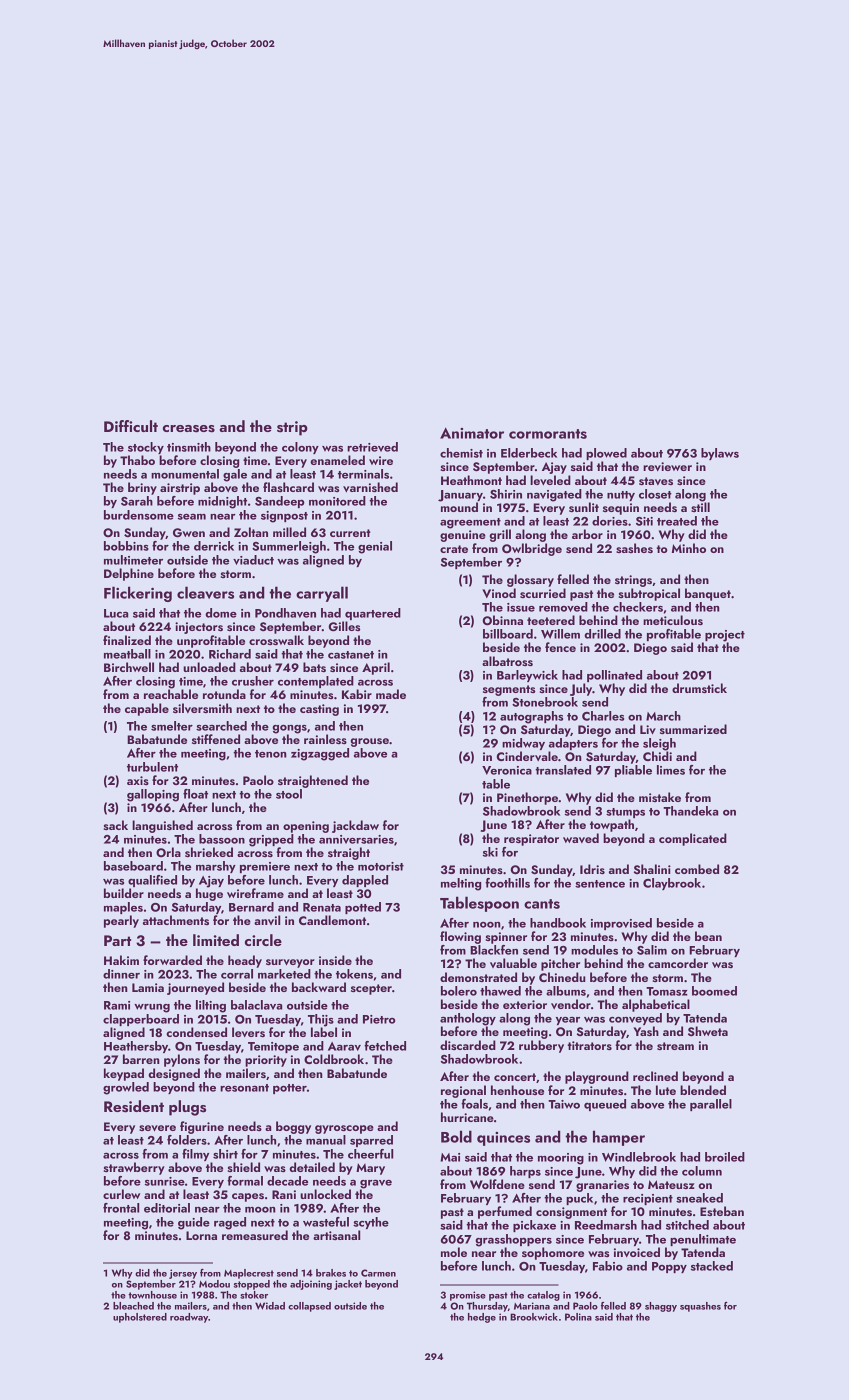  What do you see at coordinates (497, 1184) in the image?
I see `Wolfdene` at bounding box center [497, 1184].
